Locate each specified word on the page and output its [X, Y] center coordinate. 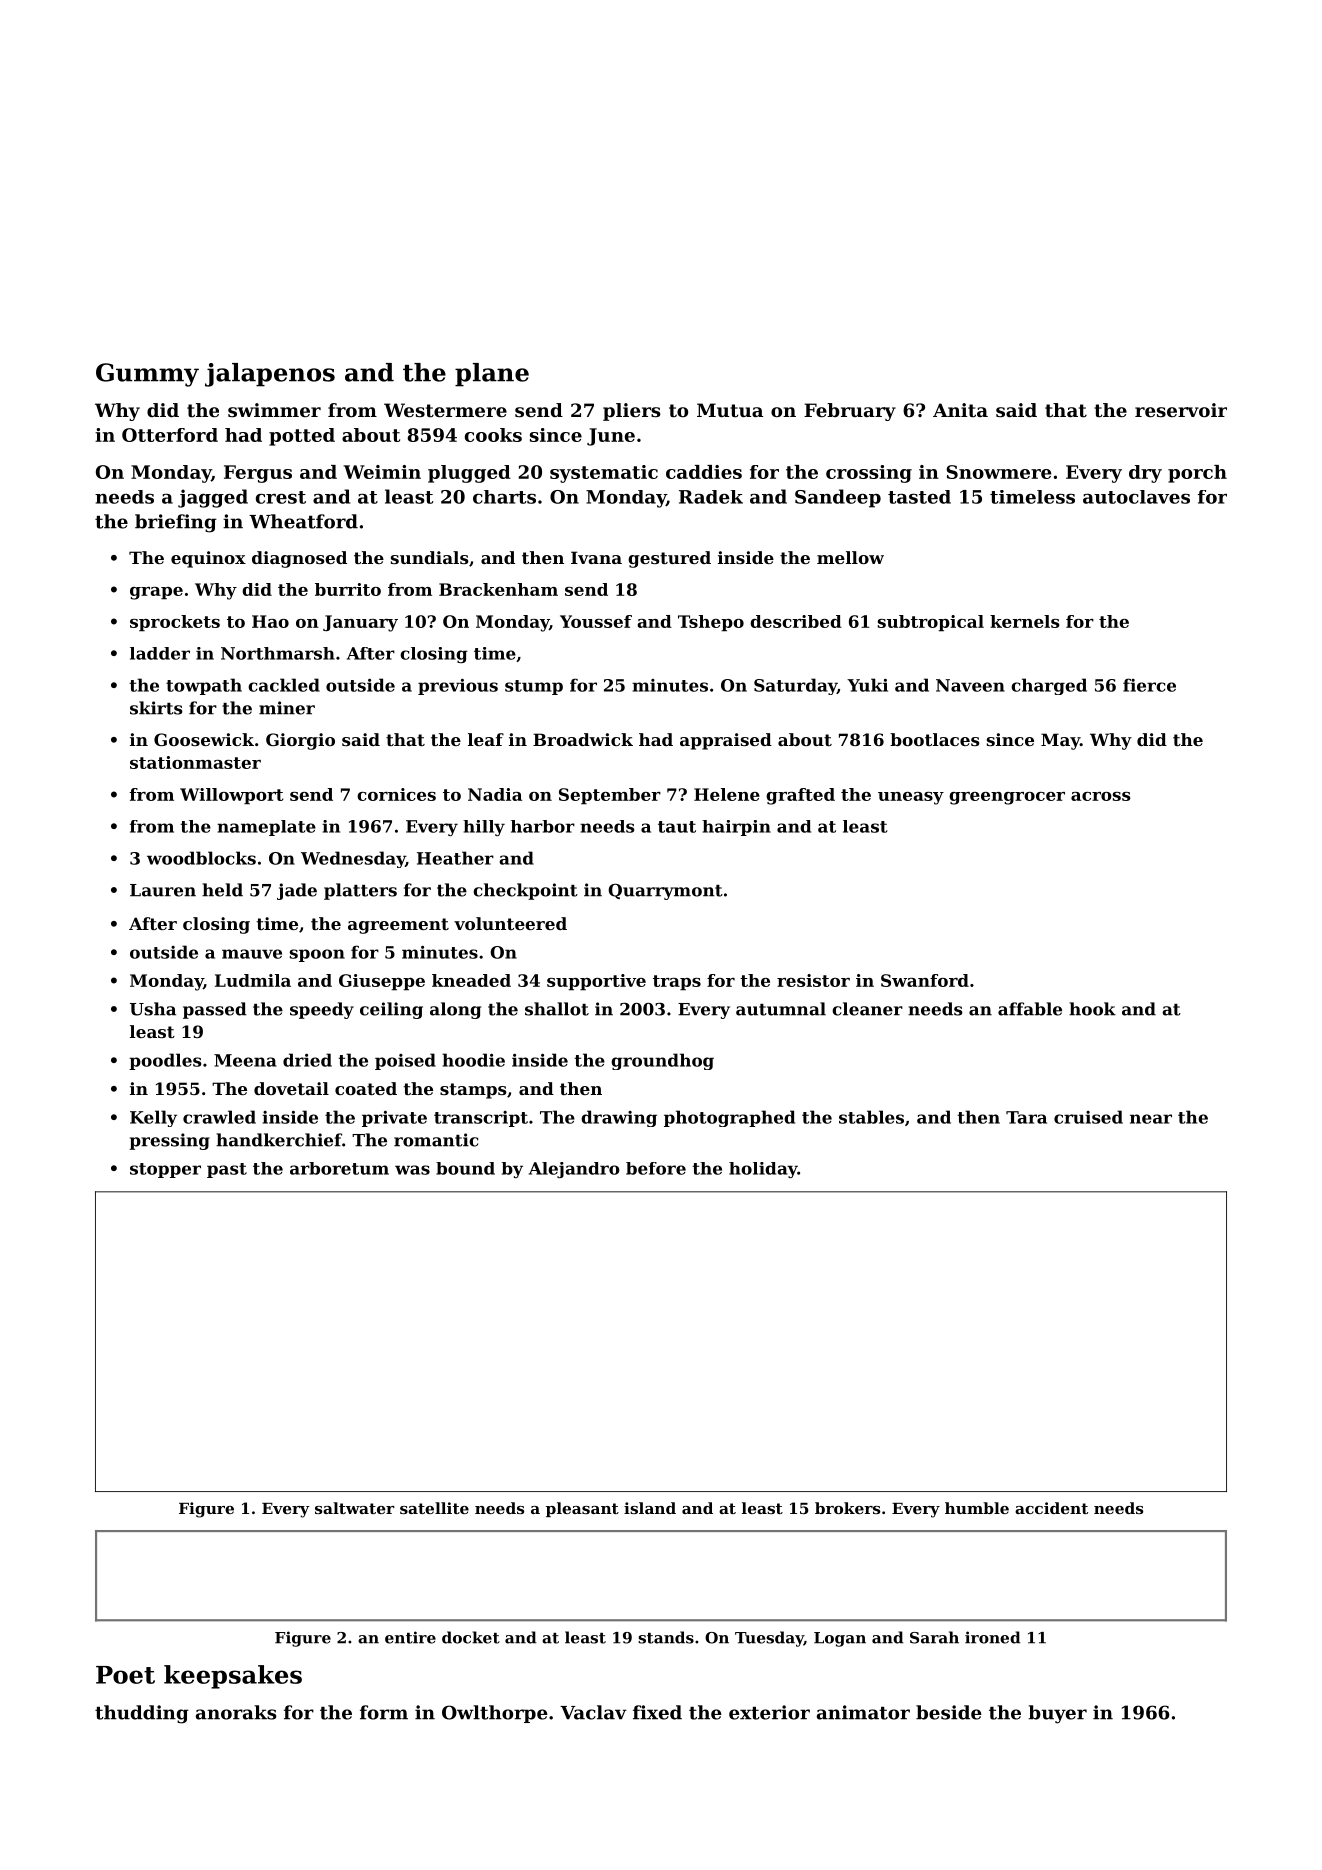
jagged [213, 498]
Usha [153, 1009]
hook [1092, 1009]
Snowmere [998, 472]
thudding [142, 1714]
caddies [704, 472]
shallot [557, 1009]
